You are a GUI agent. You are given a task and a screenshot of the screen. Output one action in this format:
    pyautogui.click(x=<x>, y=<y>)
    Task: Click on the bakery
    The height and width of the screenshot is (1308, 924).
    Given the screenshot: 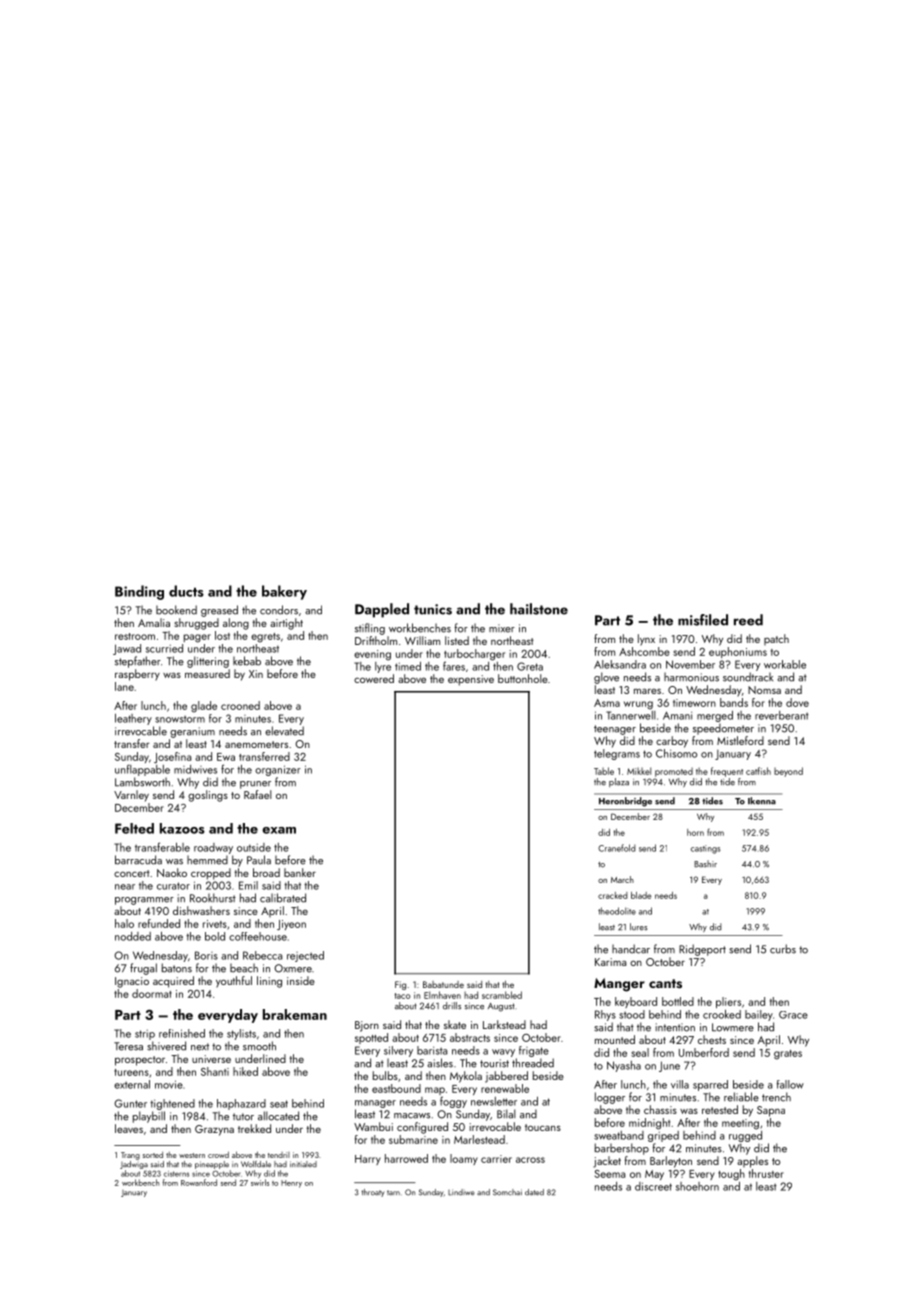 What is the action you would take?
    pyautogui.click(x=284, y=592)
